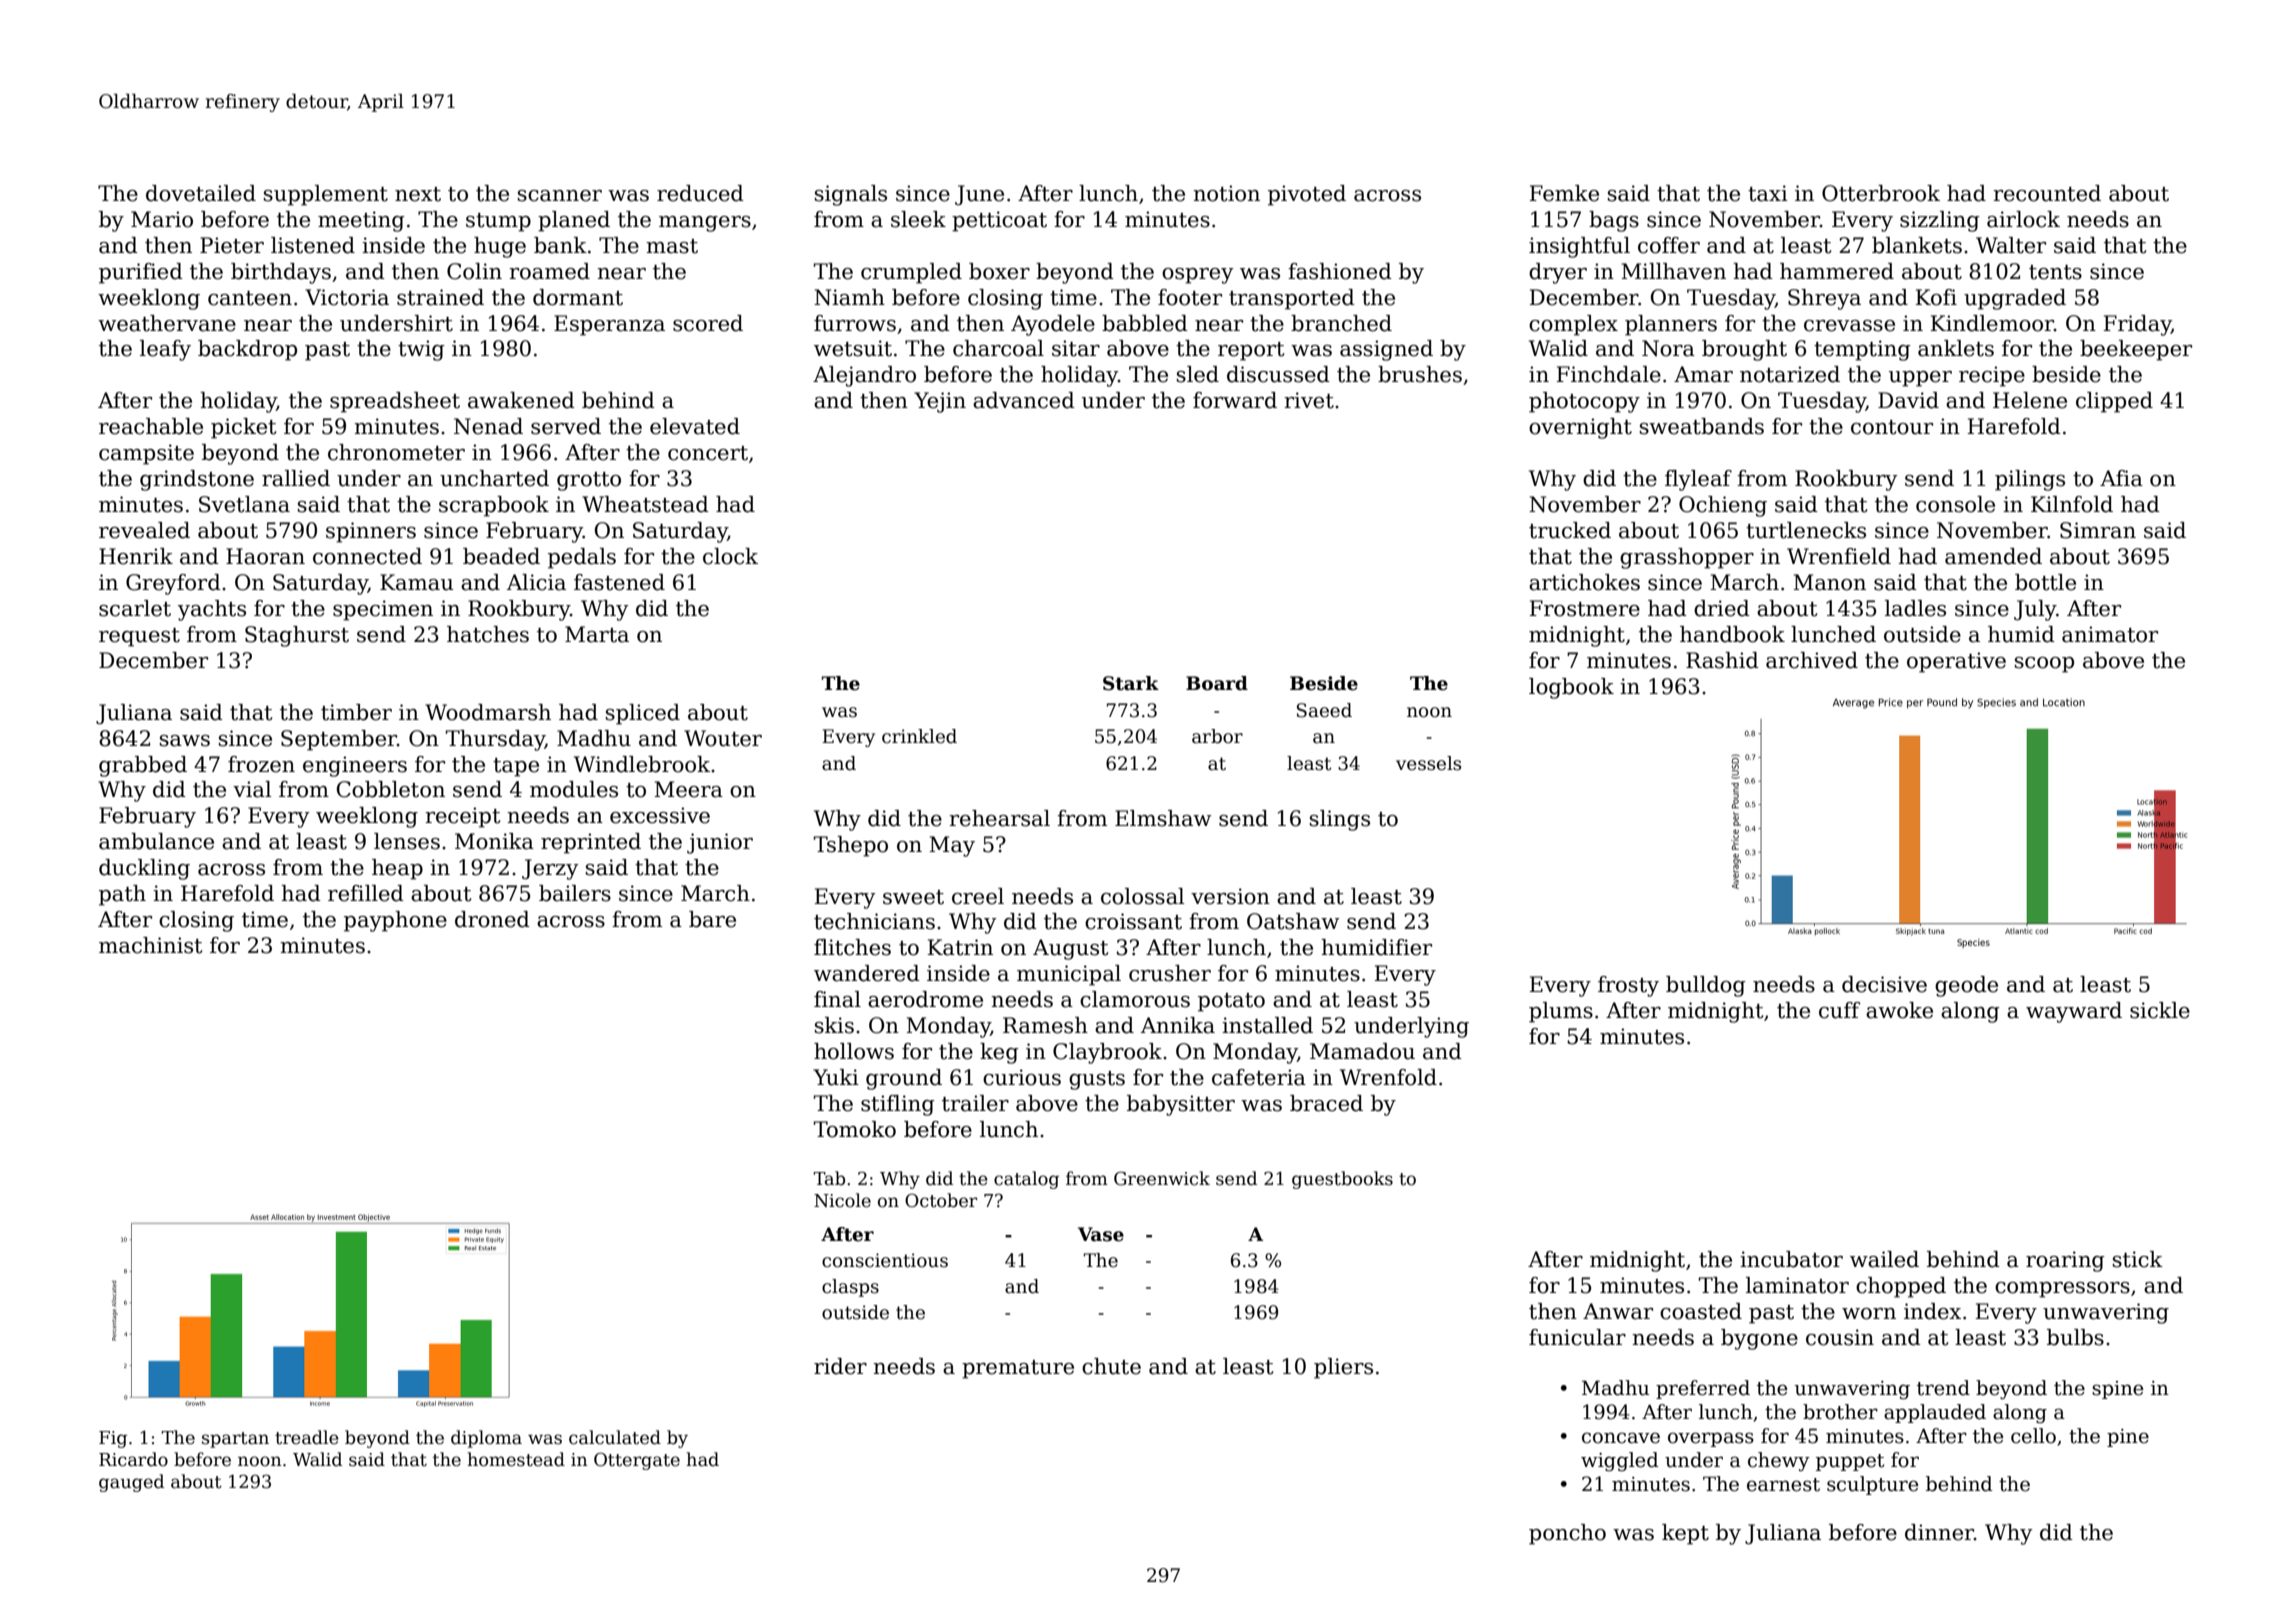 This screenshot has height=1620, width=2292. I want to click on Ottergate, so click(637, 1461).
